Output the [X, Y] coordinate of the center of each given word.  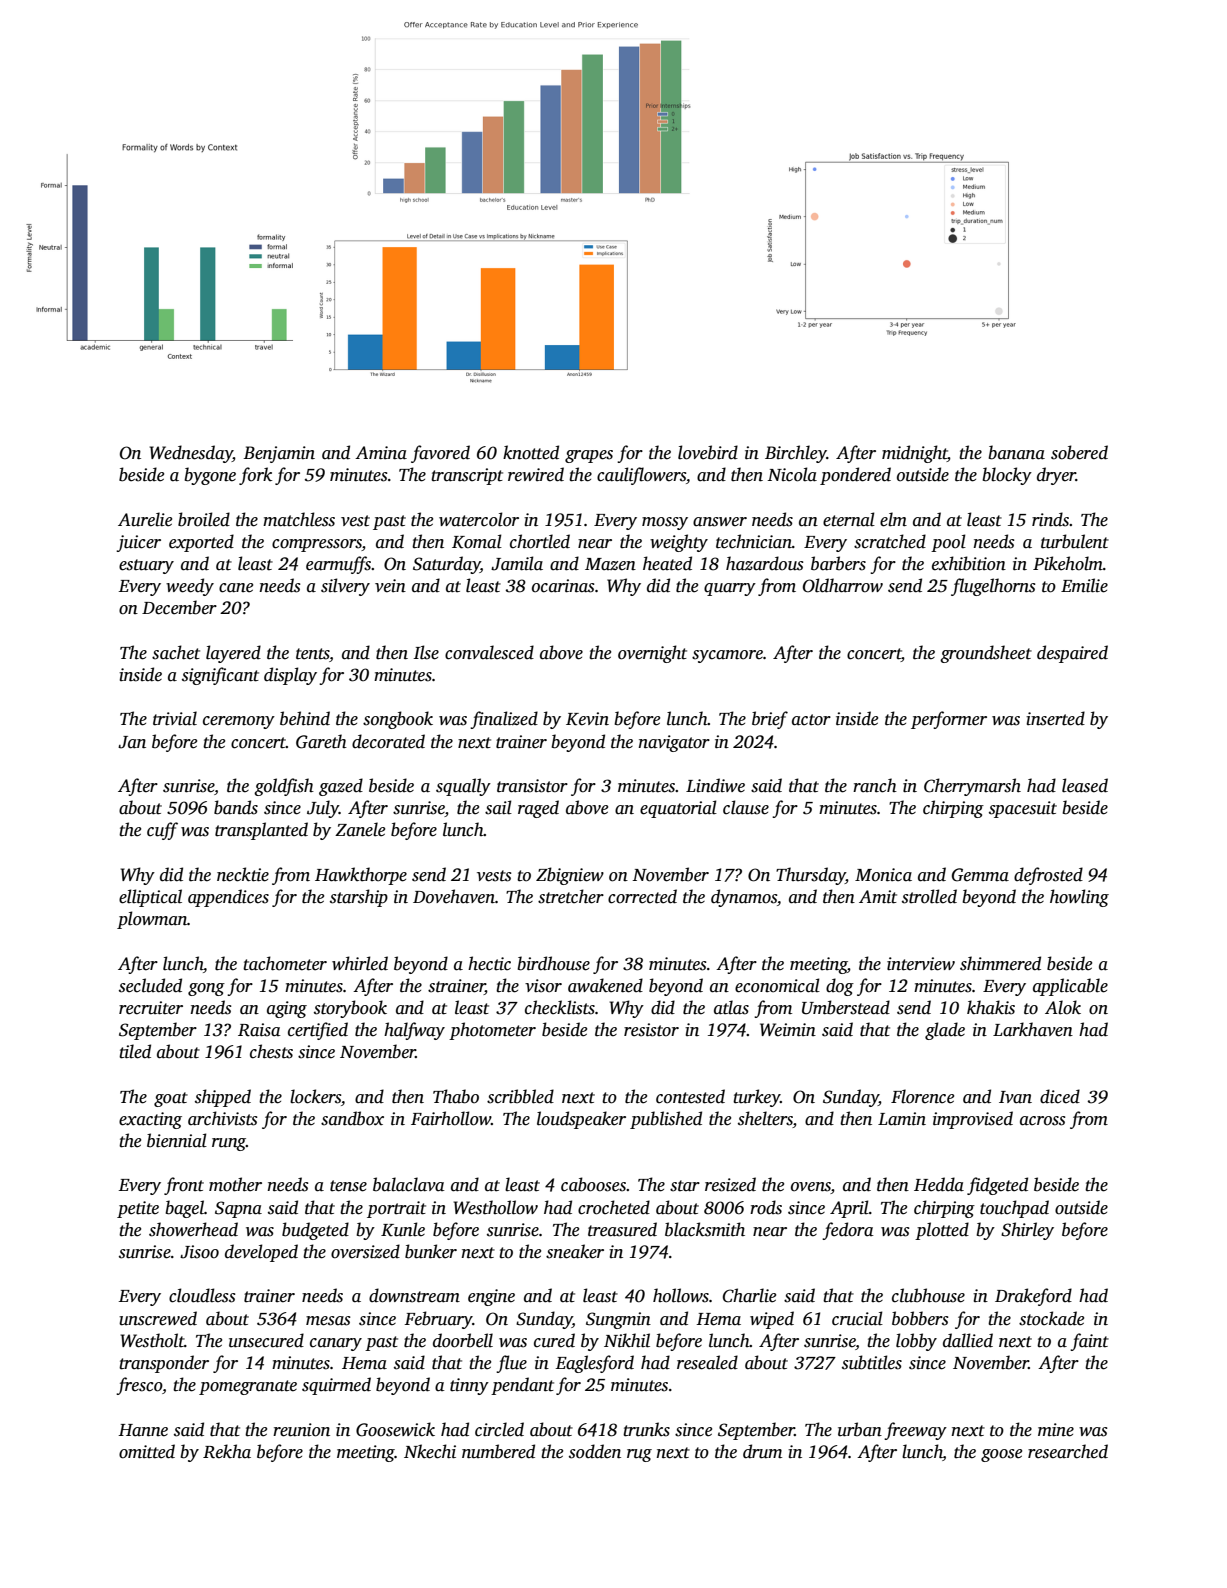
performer [949, 720]
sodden [595, 1451]
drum [762, 1451]
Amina [381, 453]
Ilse [426, 652]
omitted [147, 1451]
